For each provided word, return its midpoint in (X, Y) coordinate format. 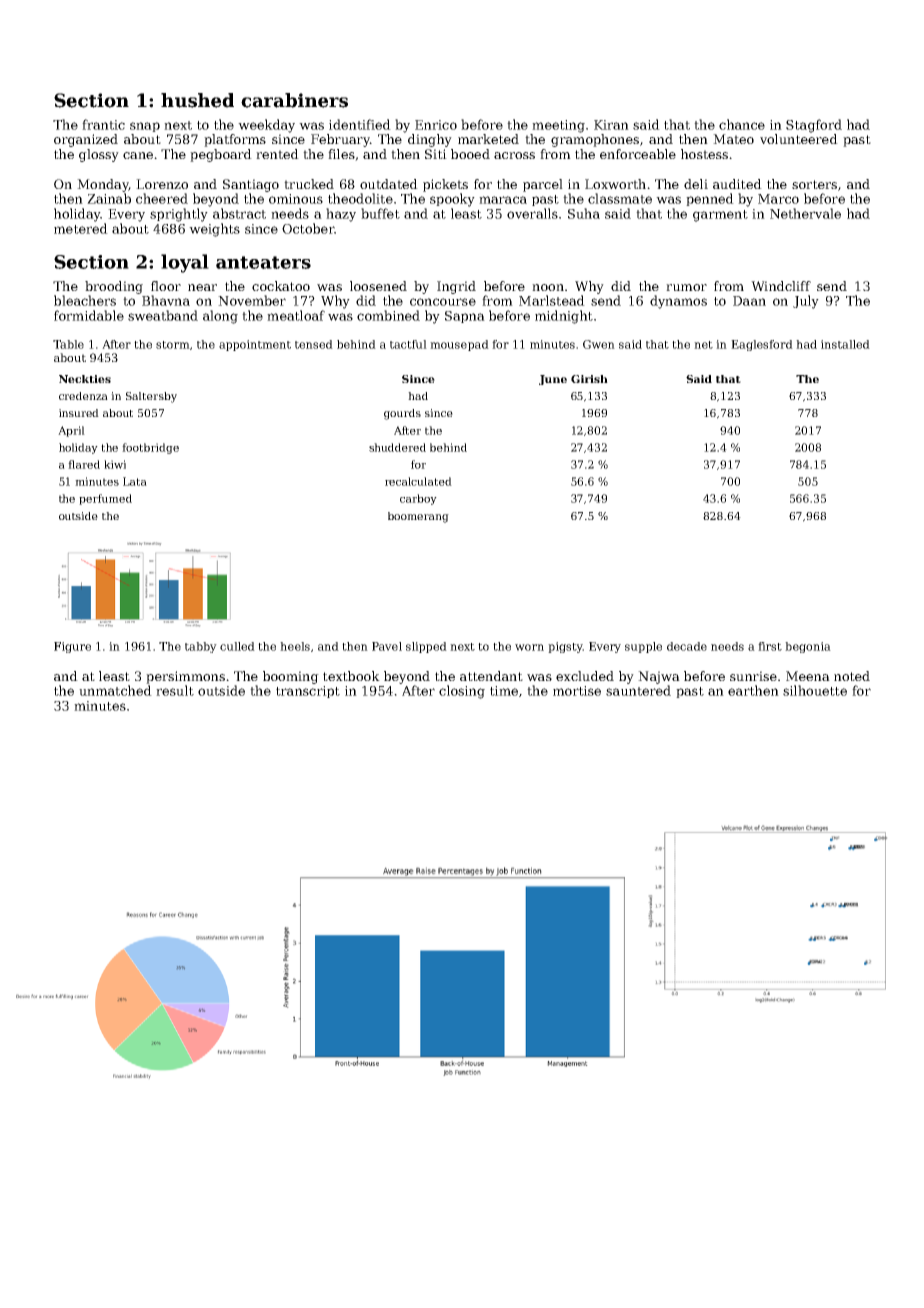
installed (845, 344)
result (175, 690)
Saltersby (151, 397)
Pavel (387, 646)
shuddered (397, 447)
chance (742, 124)
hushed (197, 100)
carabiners (294, 100)
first (770, 646)
